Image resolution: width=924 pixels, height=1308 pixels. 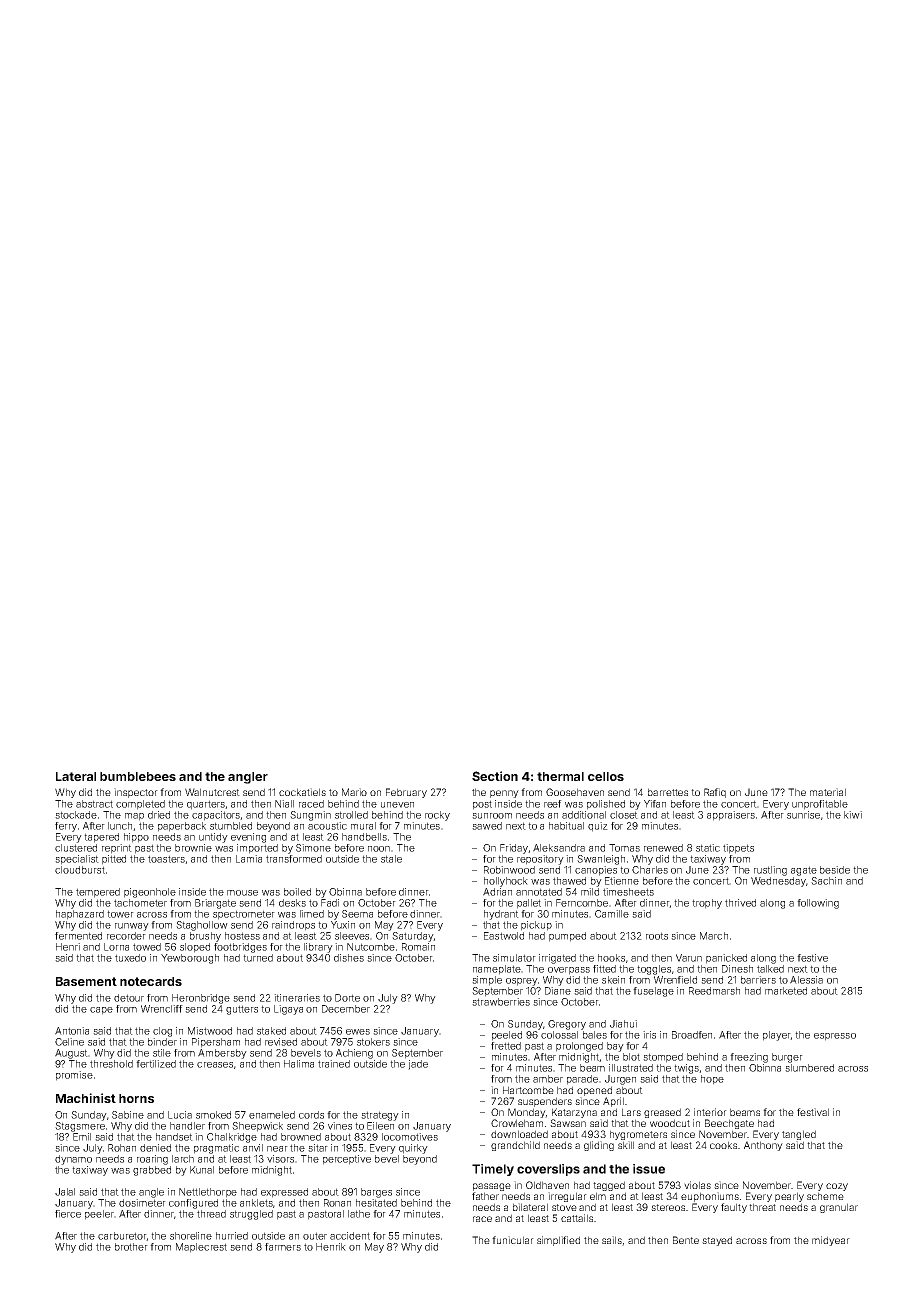 I want to click on Charles, so click(x=650, y=870).
